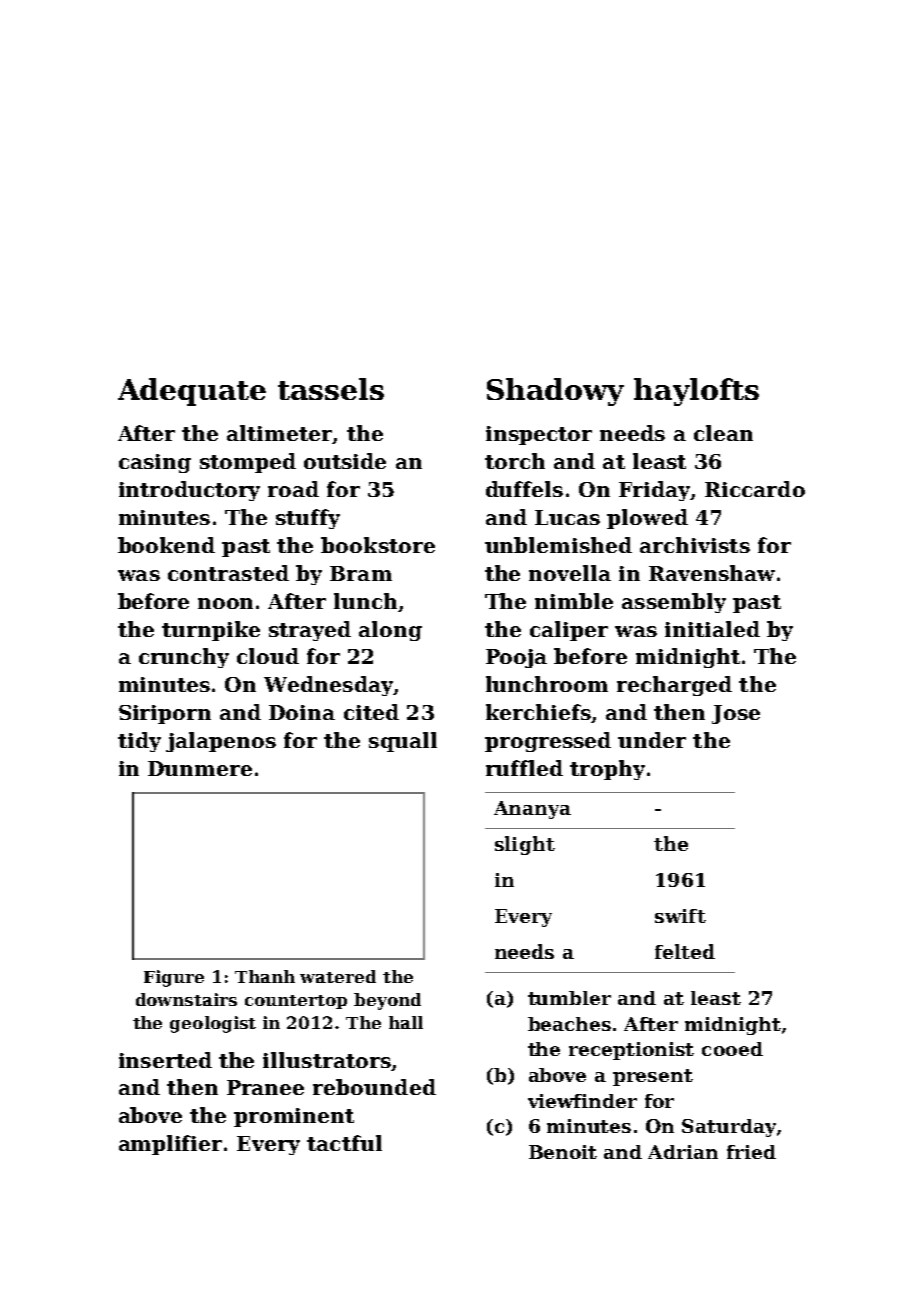 Image resolution: width=924 pixels, height=1311 pixels. Describe the element at coordinates (755, 489) in the image. I see `Riccardo` at that location.
